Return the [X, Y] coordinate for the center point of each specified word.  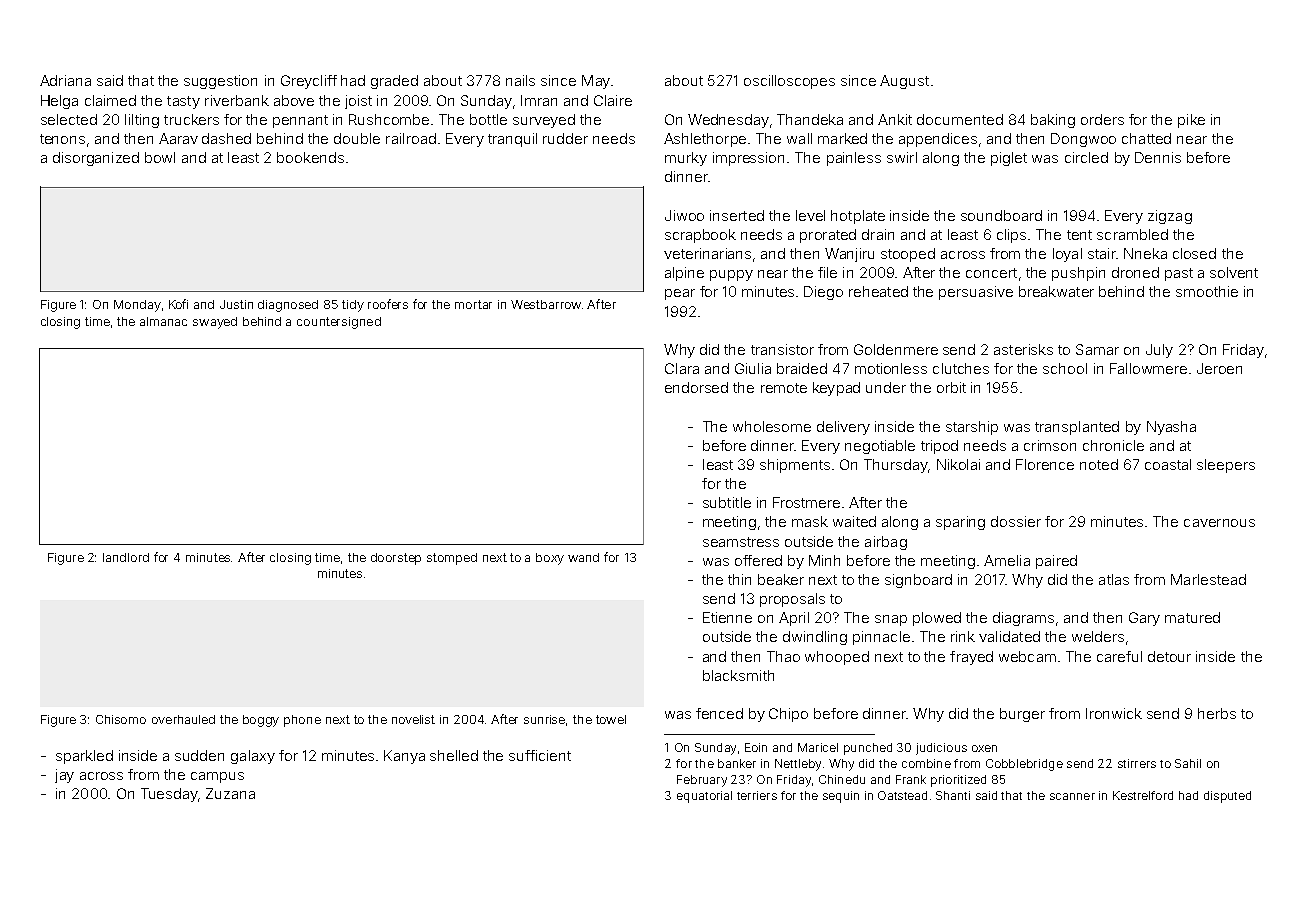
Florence [1045, 464]
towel [611, 719]
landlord [126, 557]
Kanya [404, 757]
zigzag [1170, 217]
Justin [236, 304]
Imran [539, 100]
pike [1191, 121]
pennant [300, 121]
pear [680, 294]
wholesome [772, 426]
